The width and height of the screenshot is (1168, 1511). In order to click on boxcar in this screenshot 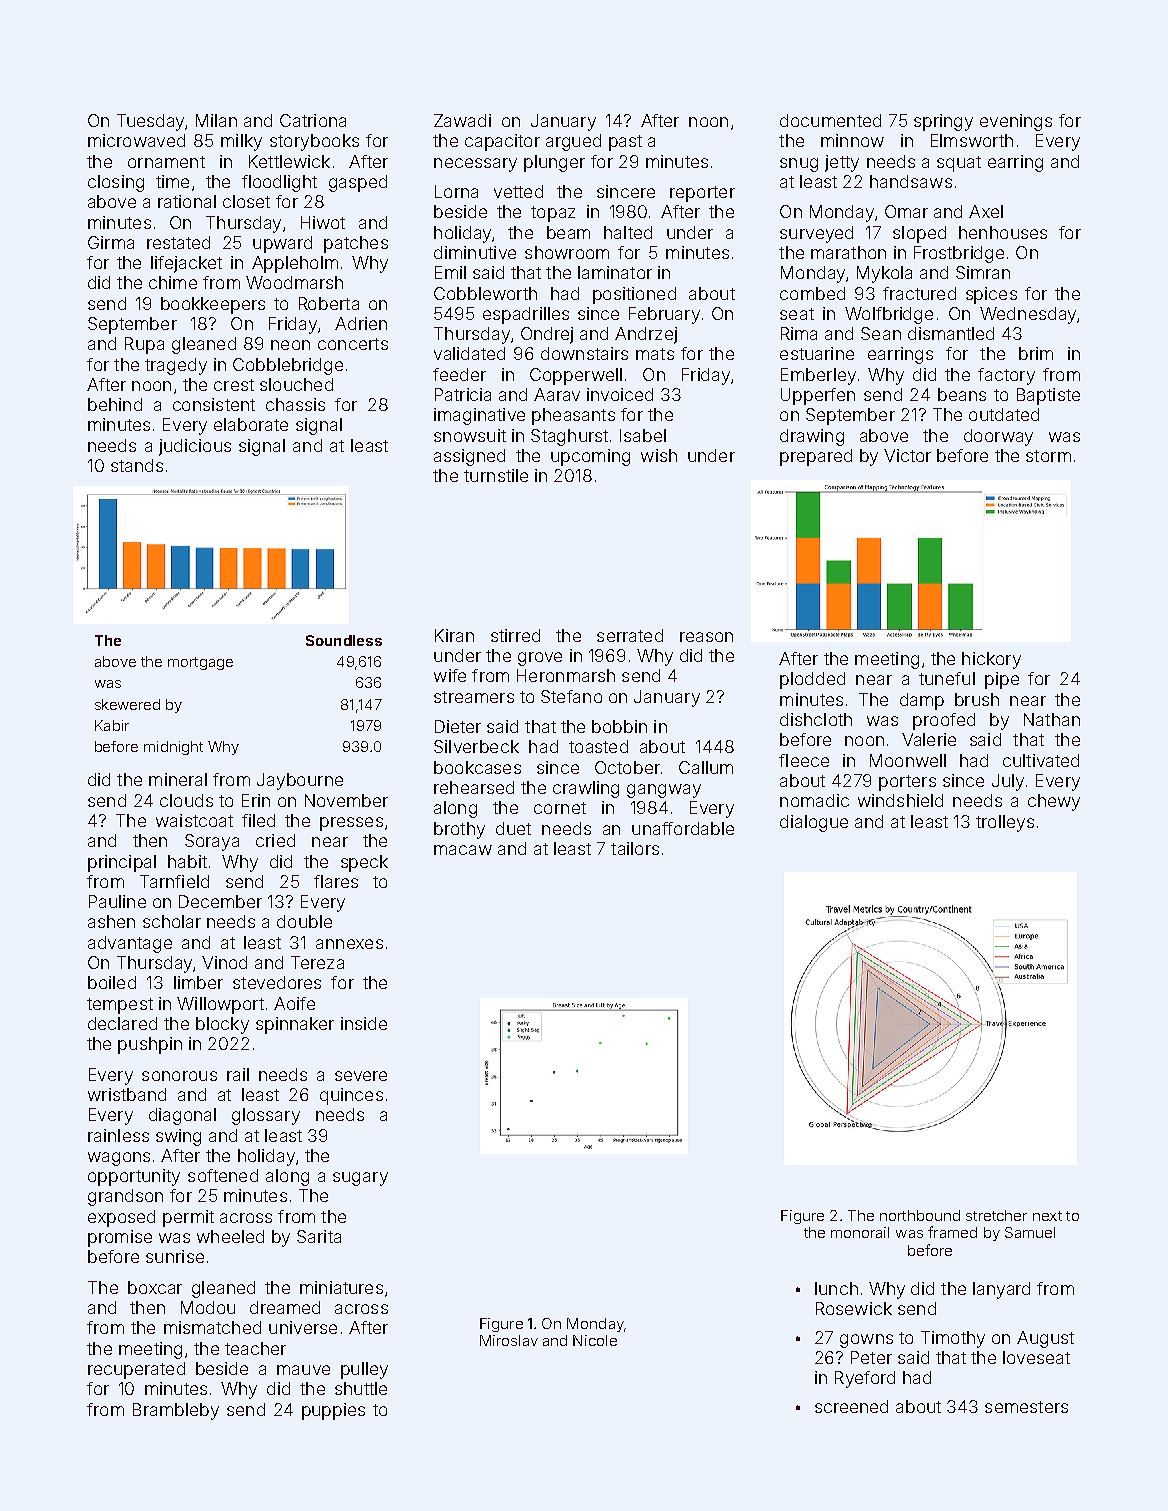, I will do `click(155, 1287)`.
